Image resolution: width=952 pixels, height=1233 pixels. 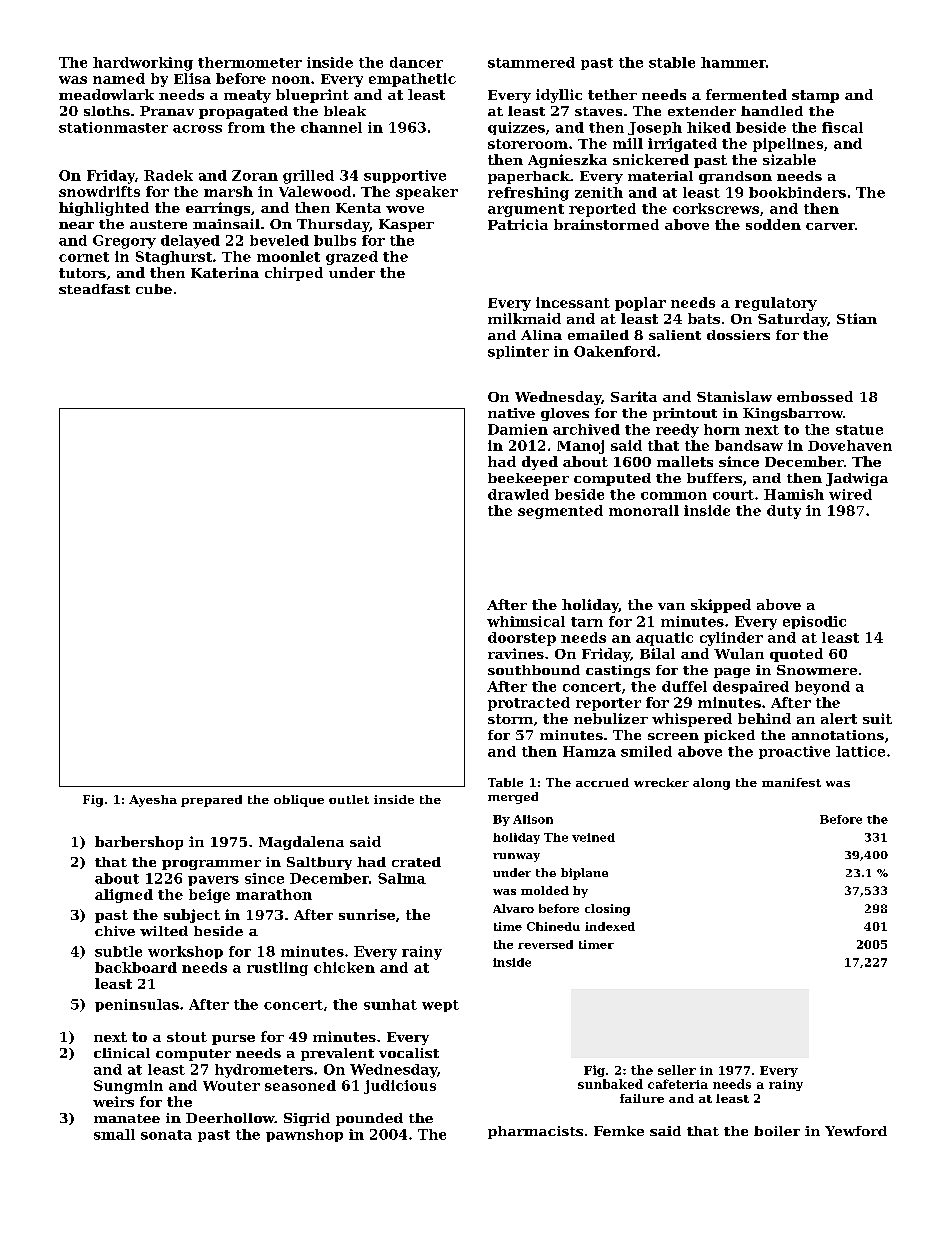 What do you see at coordinates (294, 274) in the screenshot?
I see `chirped` at bounding box center [294, 274].
